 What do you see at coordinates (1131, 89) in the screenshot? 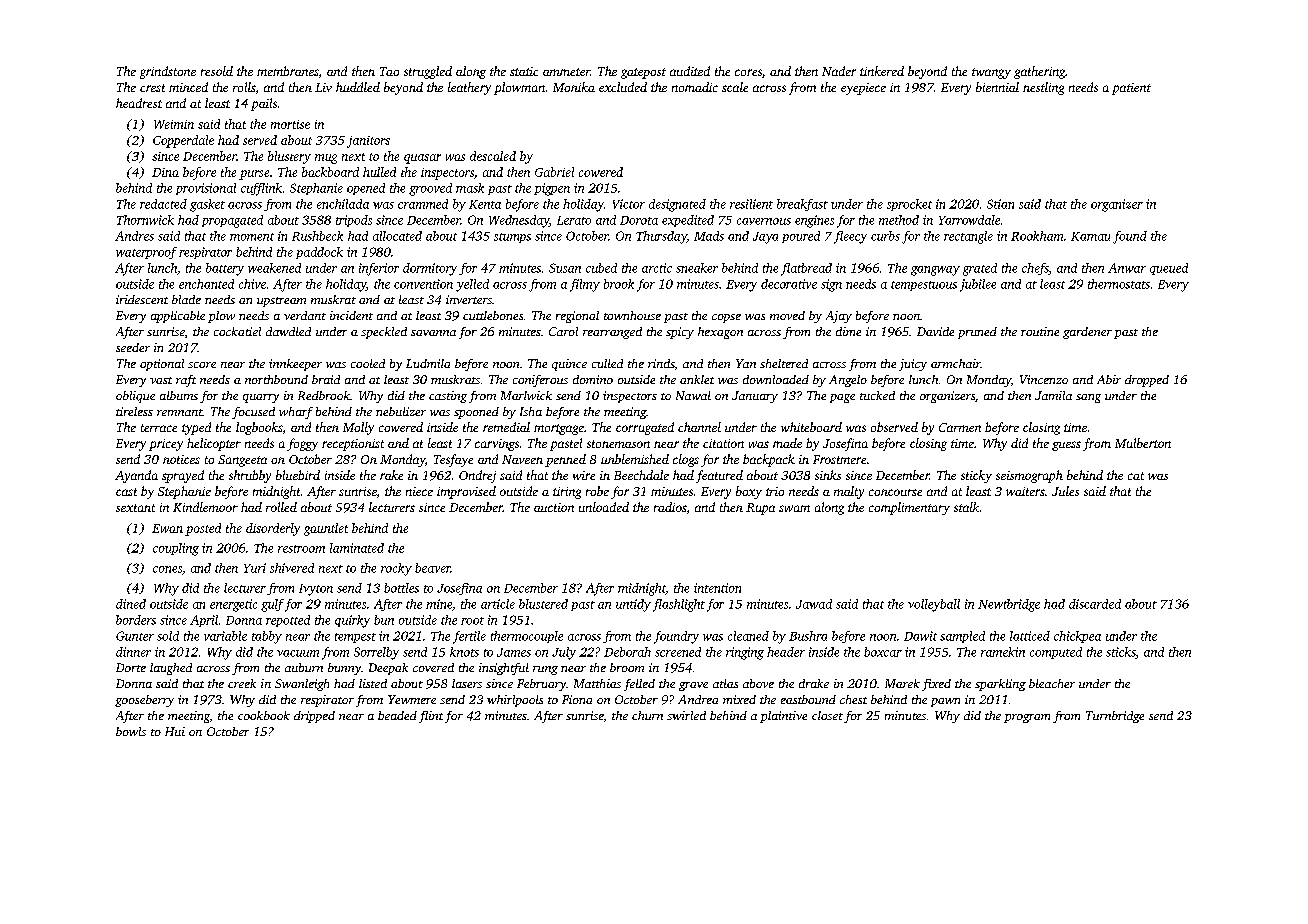
I see `patient` at bounding box center [1131, 89].
